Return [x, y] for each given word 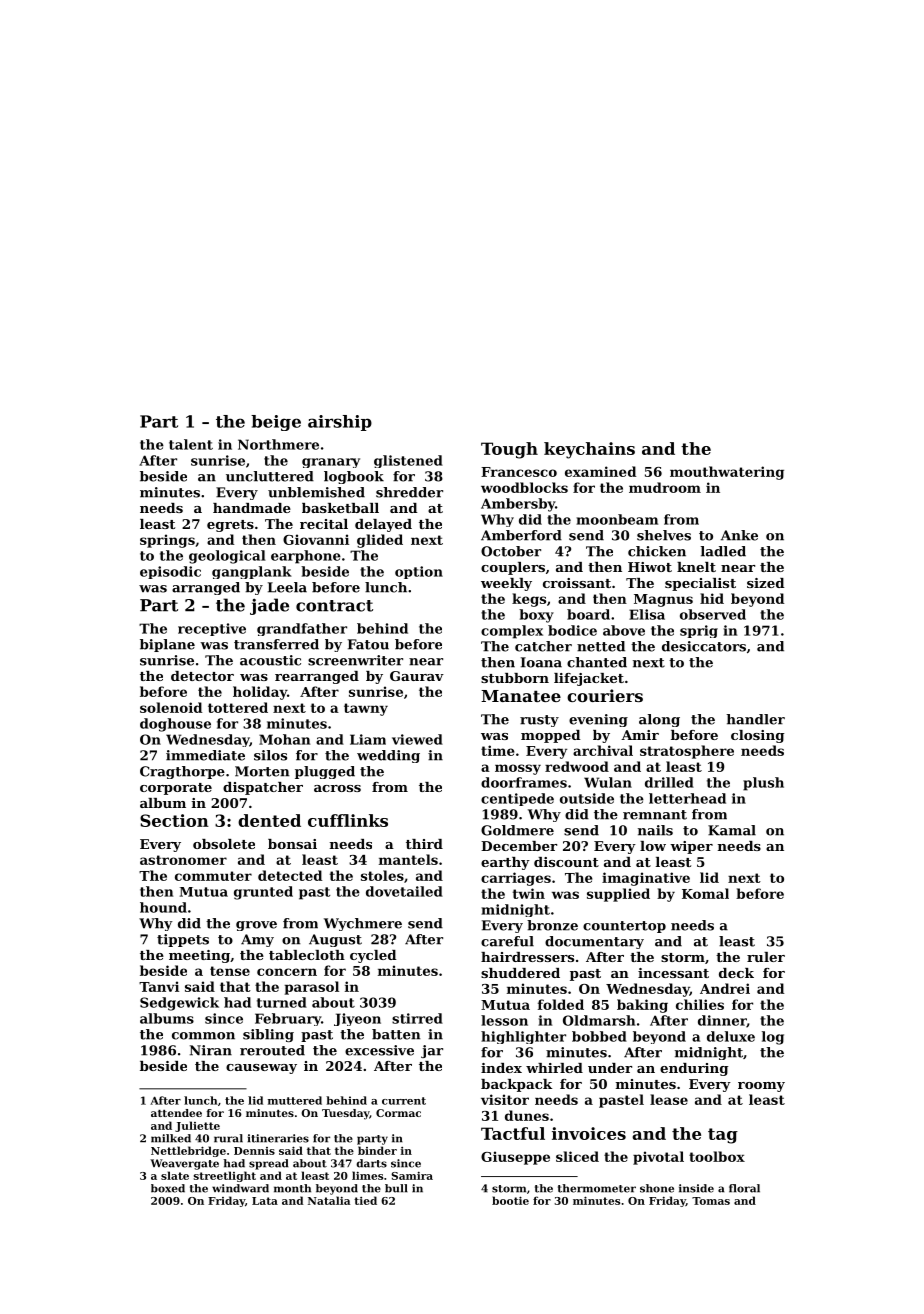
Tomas [711, 1201]
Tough [509, 450]
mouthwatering [727, 473]
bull [396, 1188]
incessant [673, 973]
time [498, 750]
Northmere [278, 444]
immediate [205, 755]
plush [763, 784]
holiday [260, 693]
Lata [265, 1201]
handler [755, 719]
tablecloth [307, 955]
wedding [388, 756]
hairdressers [527, 957]
